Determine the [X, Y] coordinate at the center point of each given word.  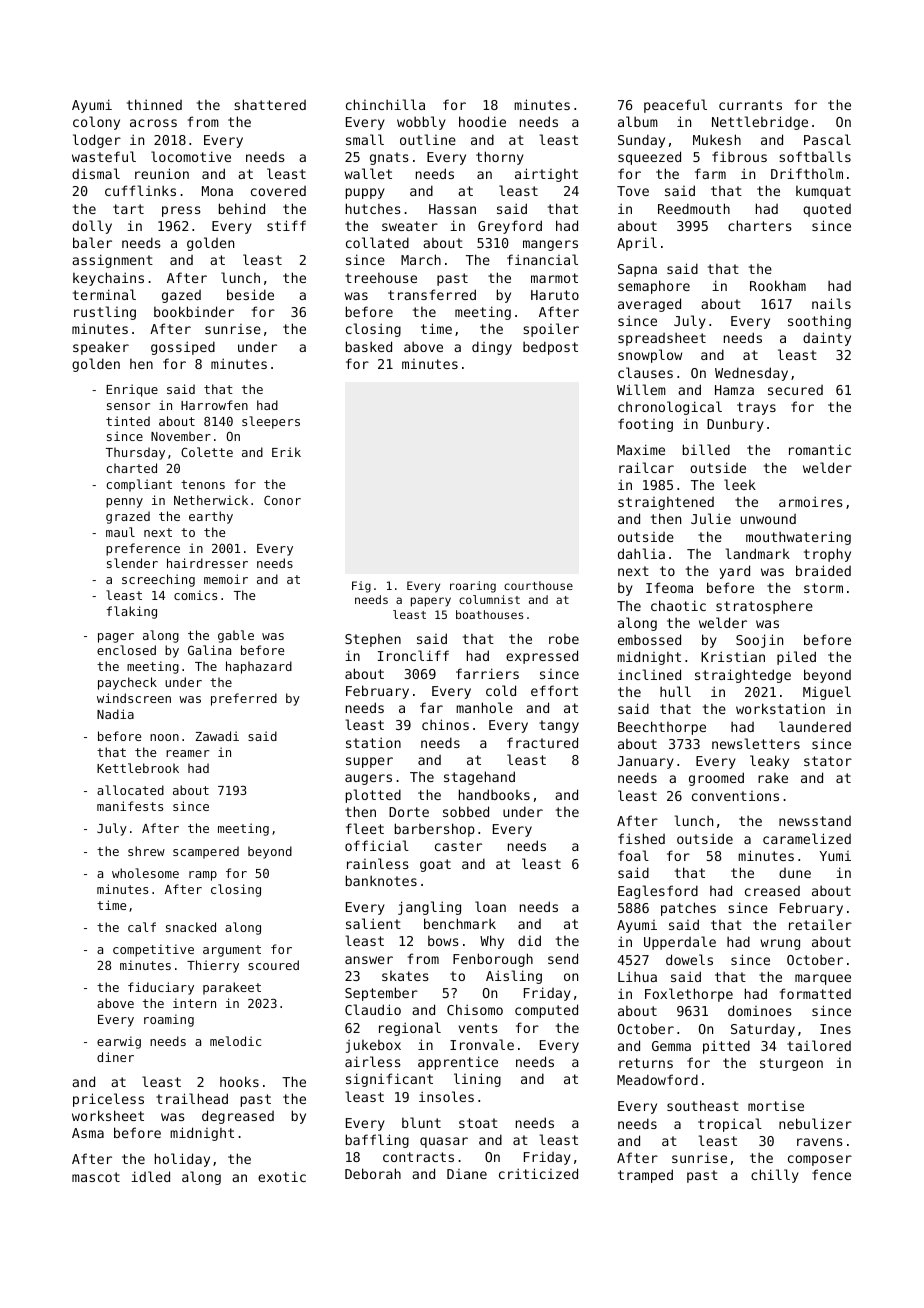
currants [750, 105]
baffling [377, 1141]
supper [369, 762]
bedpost [550, 348]
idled [150, 1176]
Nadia [115, 714]
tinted [128, 421]
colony [96, 123]
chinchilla [385, 104]
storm [823, 588]
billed [706, 449]
